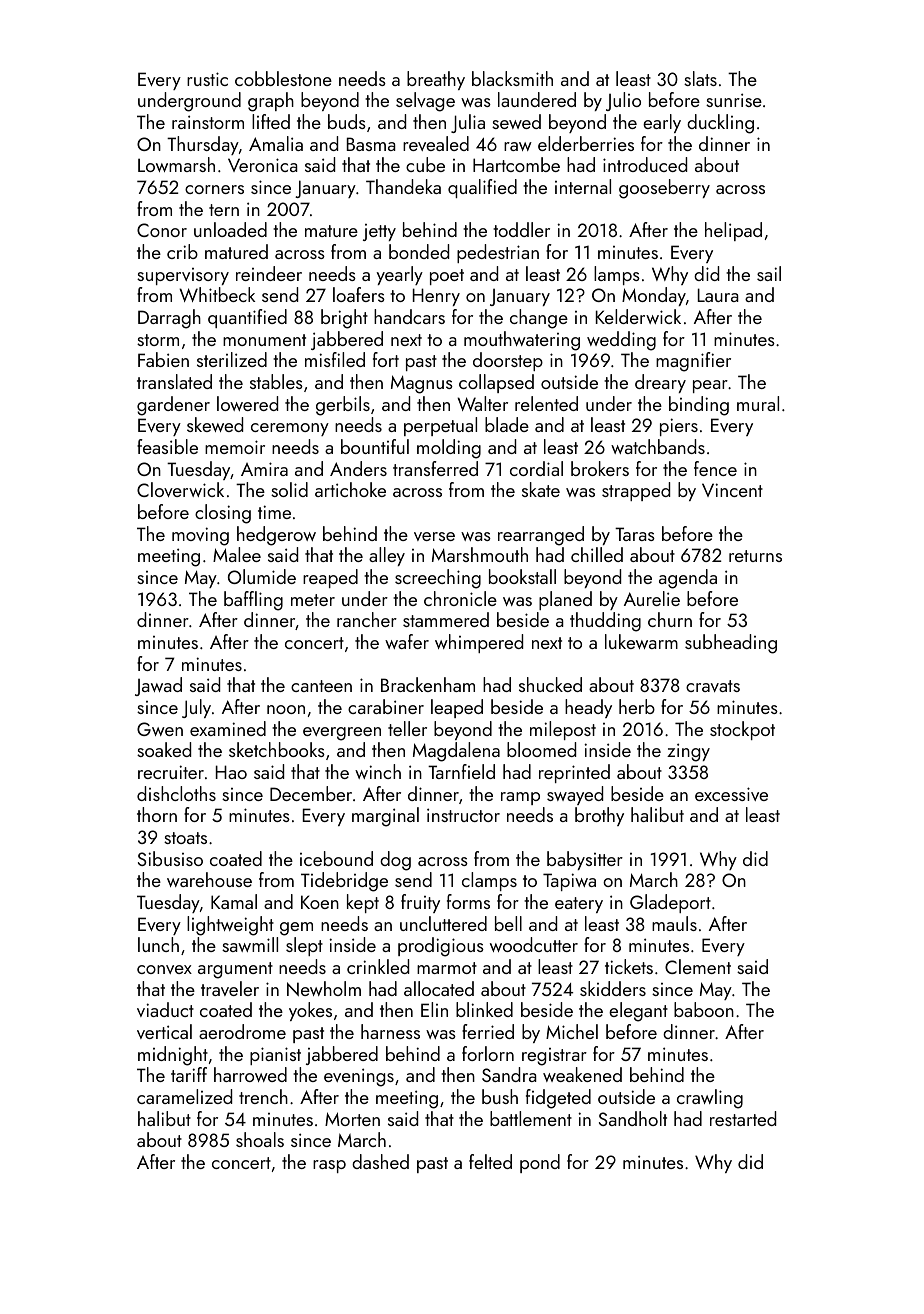 The width and height of the screenshot is (924, 1314). What do you see at coordinates (457, 708) in the screenshot?
I see `leaped` at bounding box center [457, 708].
